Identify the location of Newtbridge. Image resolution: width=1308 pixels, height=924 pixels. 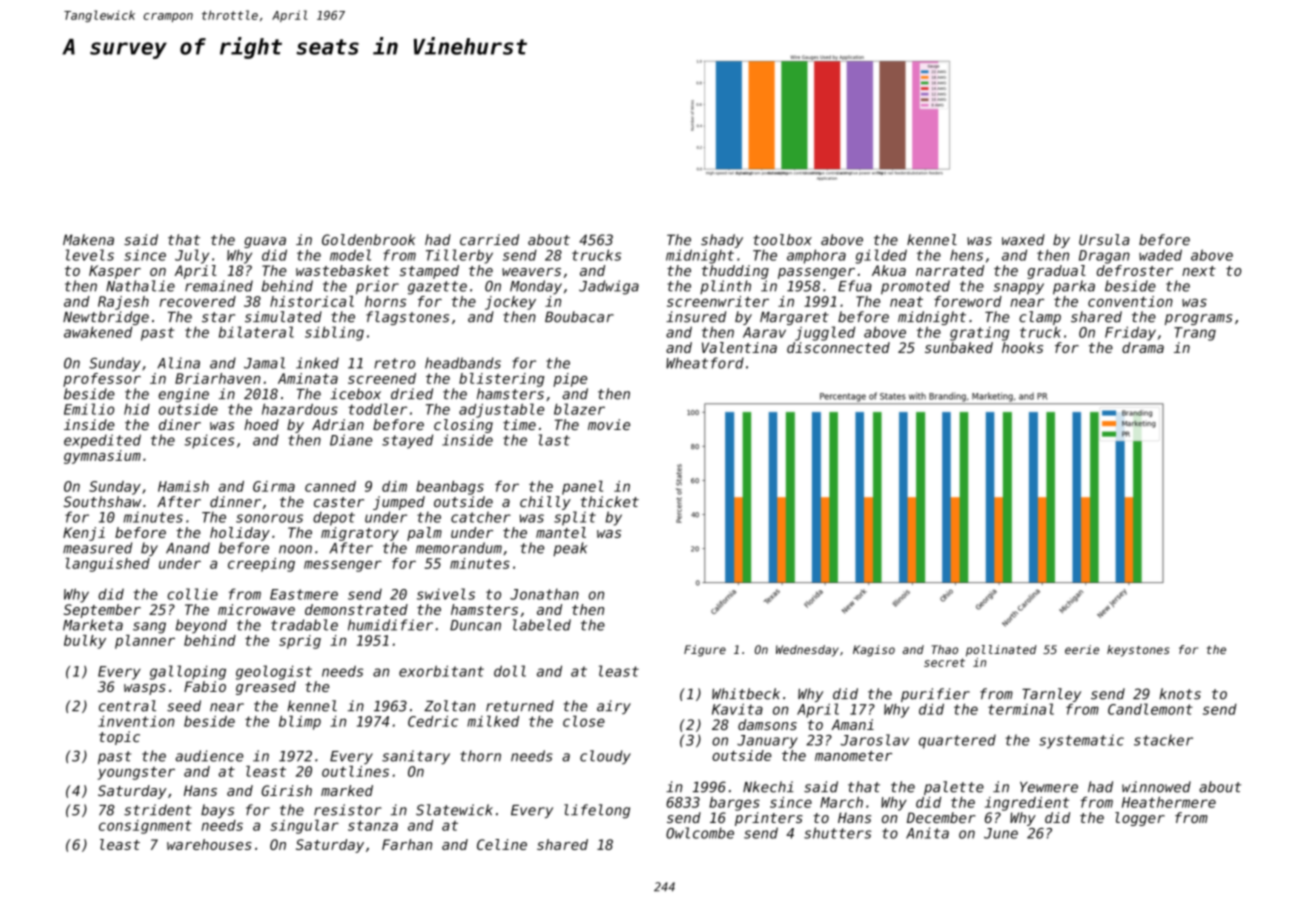
(106, 318).
